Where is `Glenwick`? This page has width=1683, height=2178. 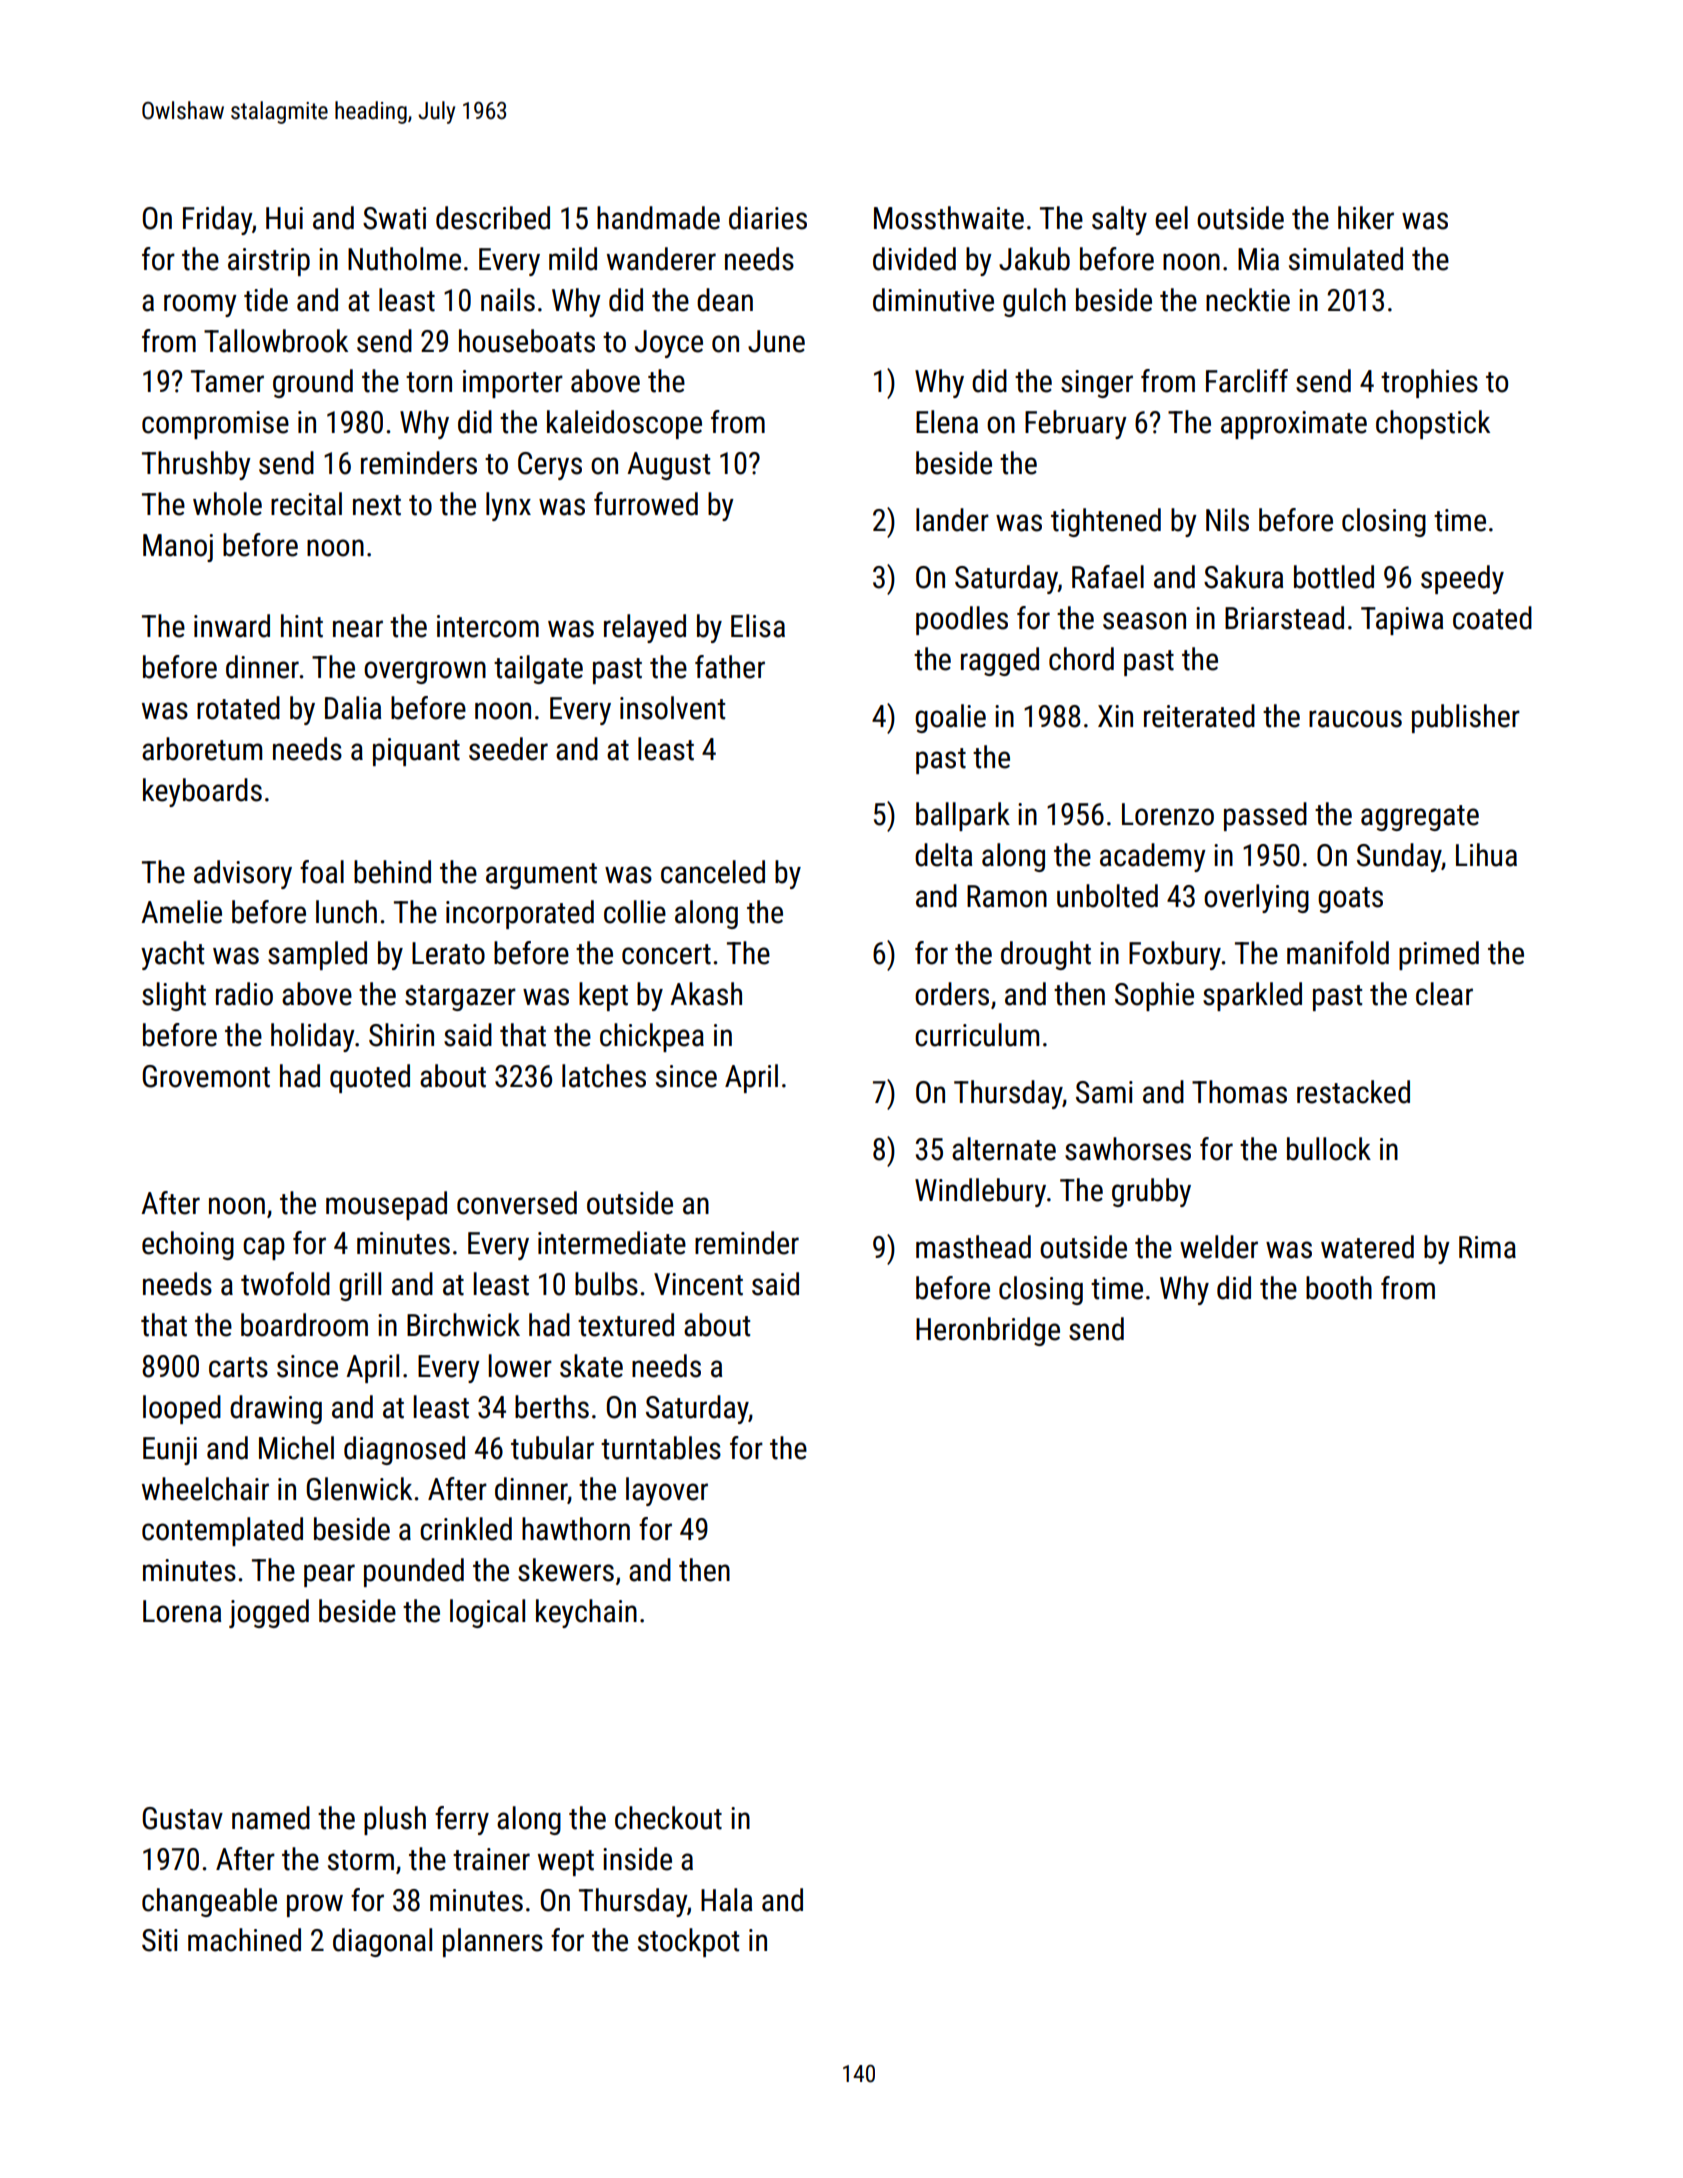
Glenwick is located at coordinates (359, 1489).
